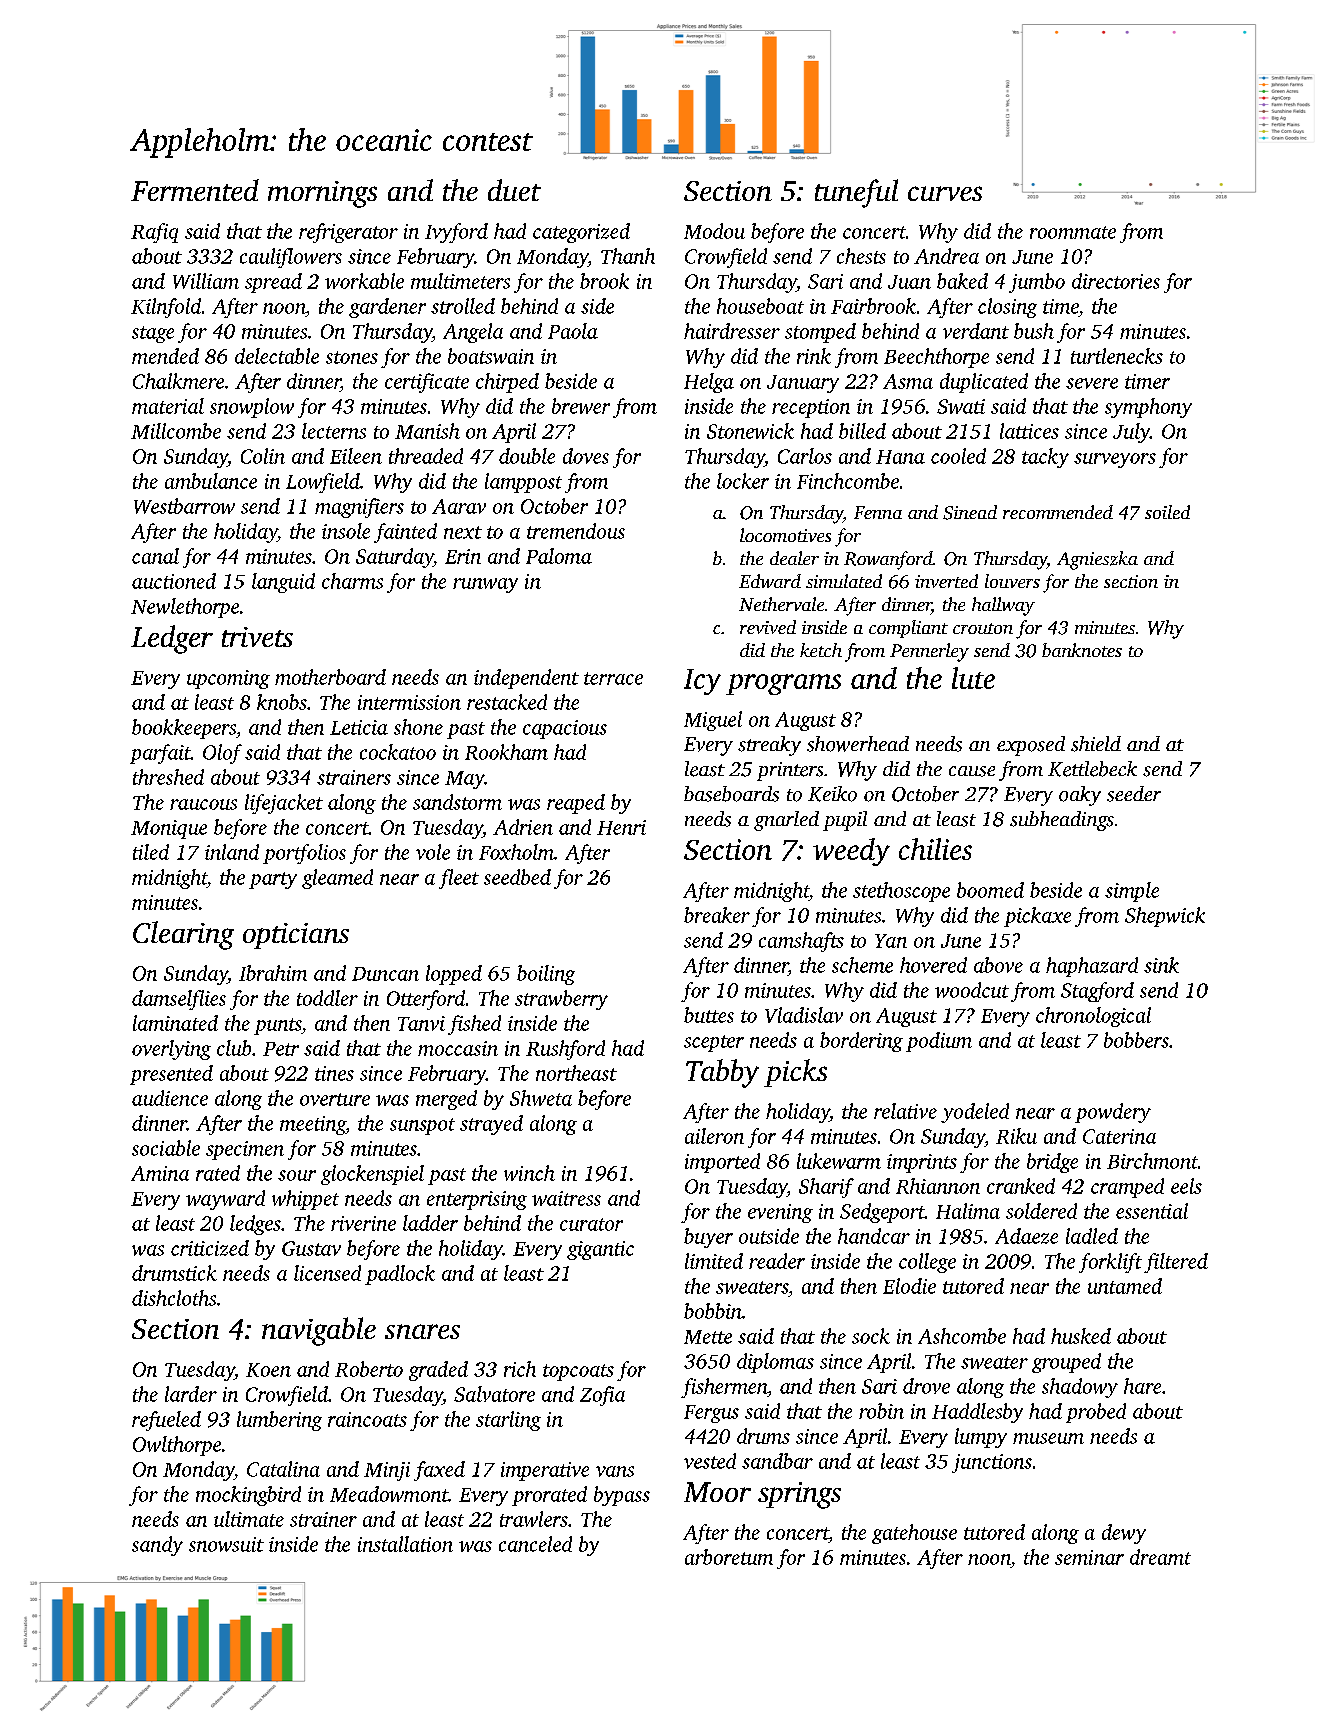  I want to click on rich, so click(520, 1369).
